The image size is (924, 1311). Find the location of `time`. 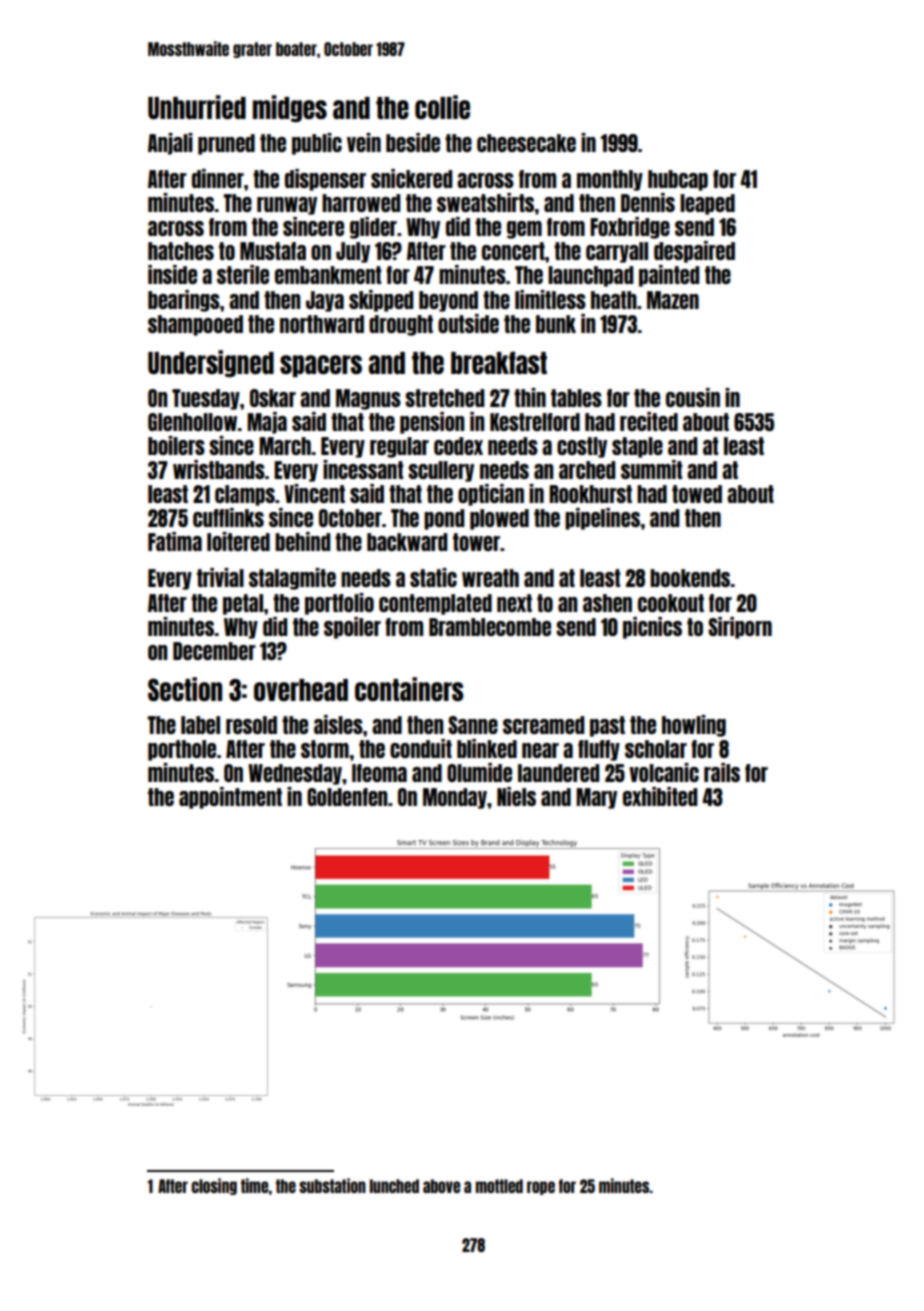

time is located at coordinates (255, 1185).
